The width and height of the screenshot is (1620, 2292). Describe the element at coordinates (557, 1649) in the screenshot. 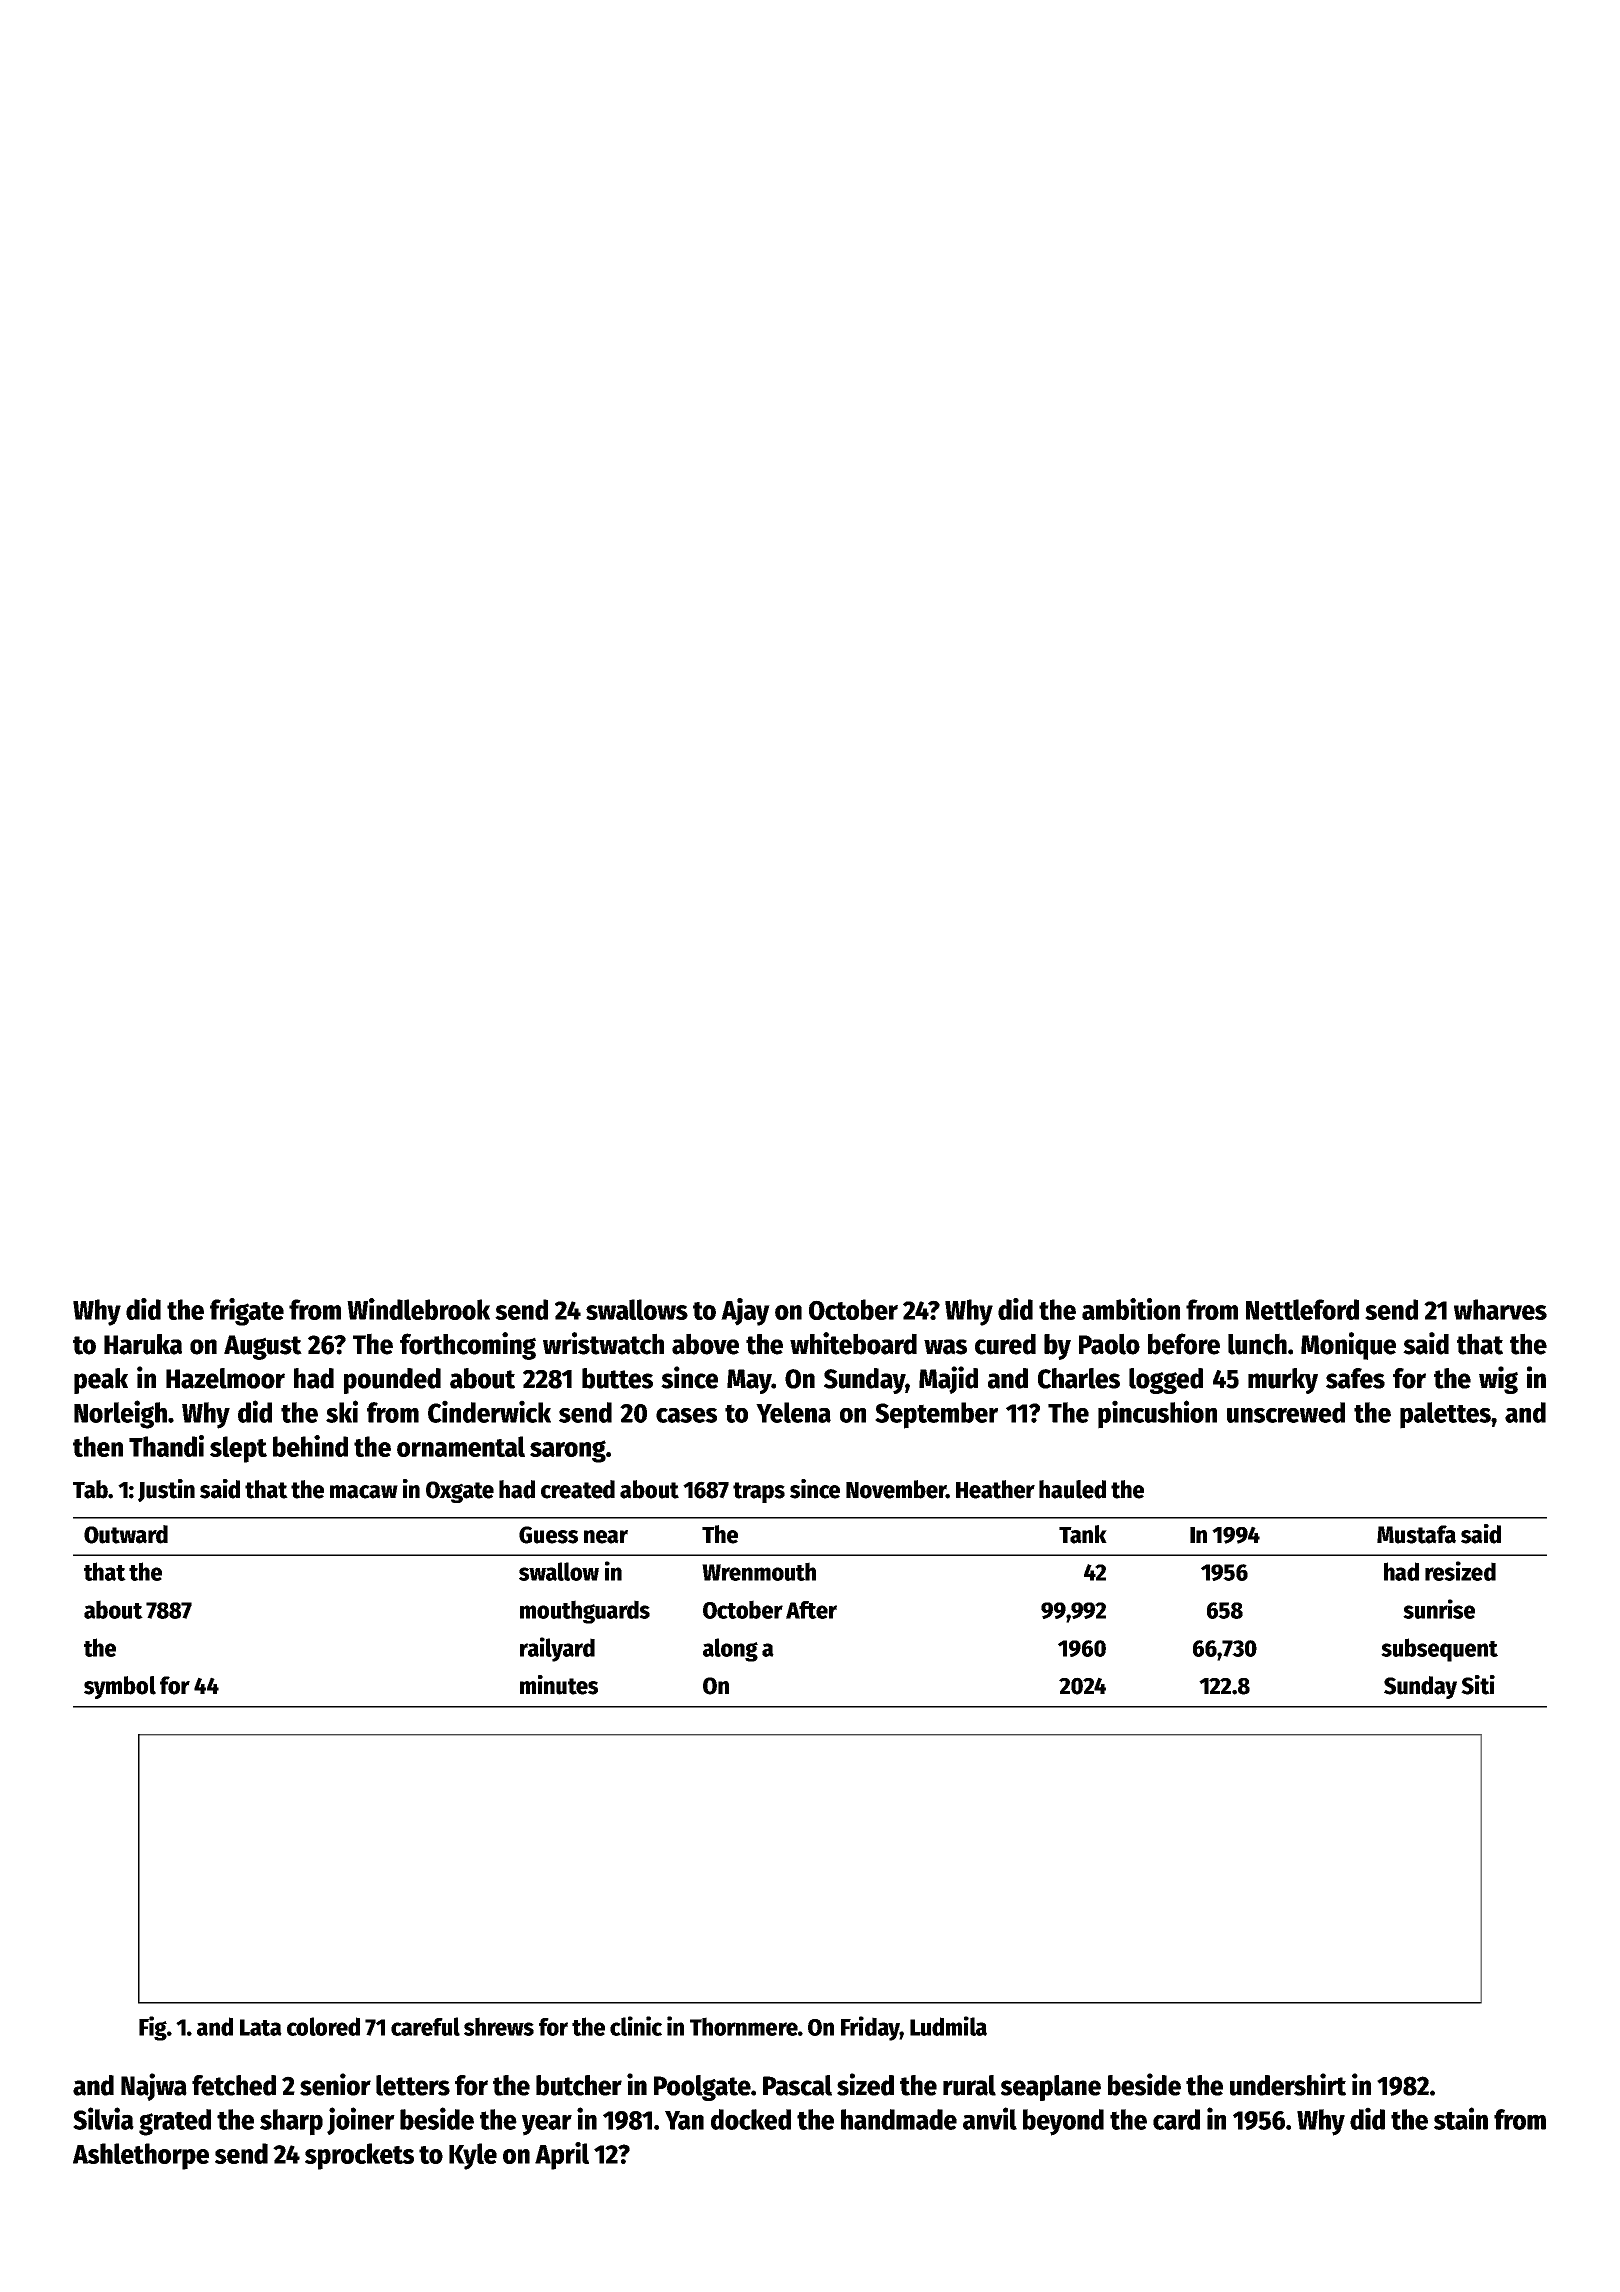

I see `railyard` at that location.
